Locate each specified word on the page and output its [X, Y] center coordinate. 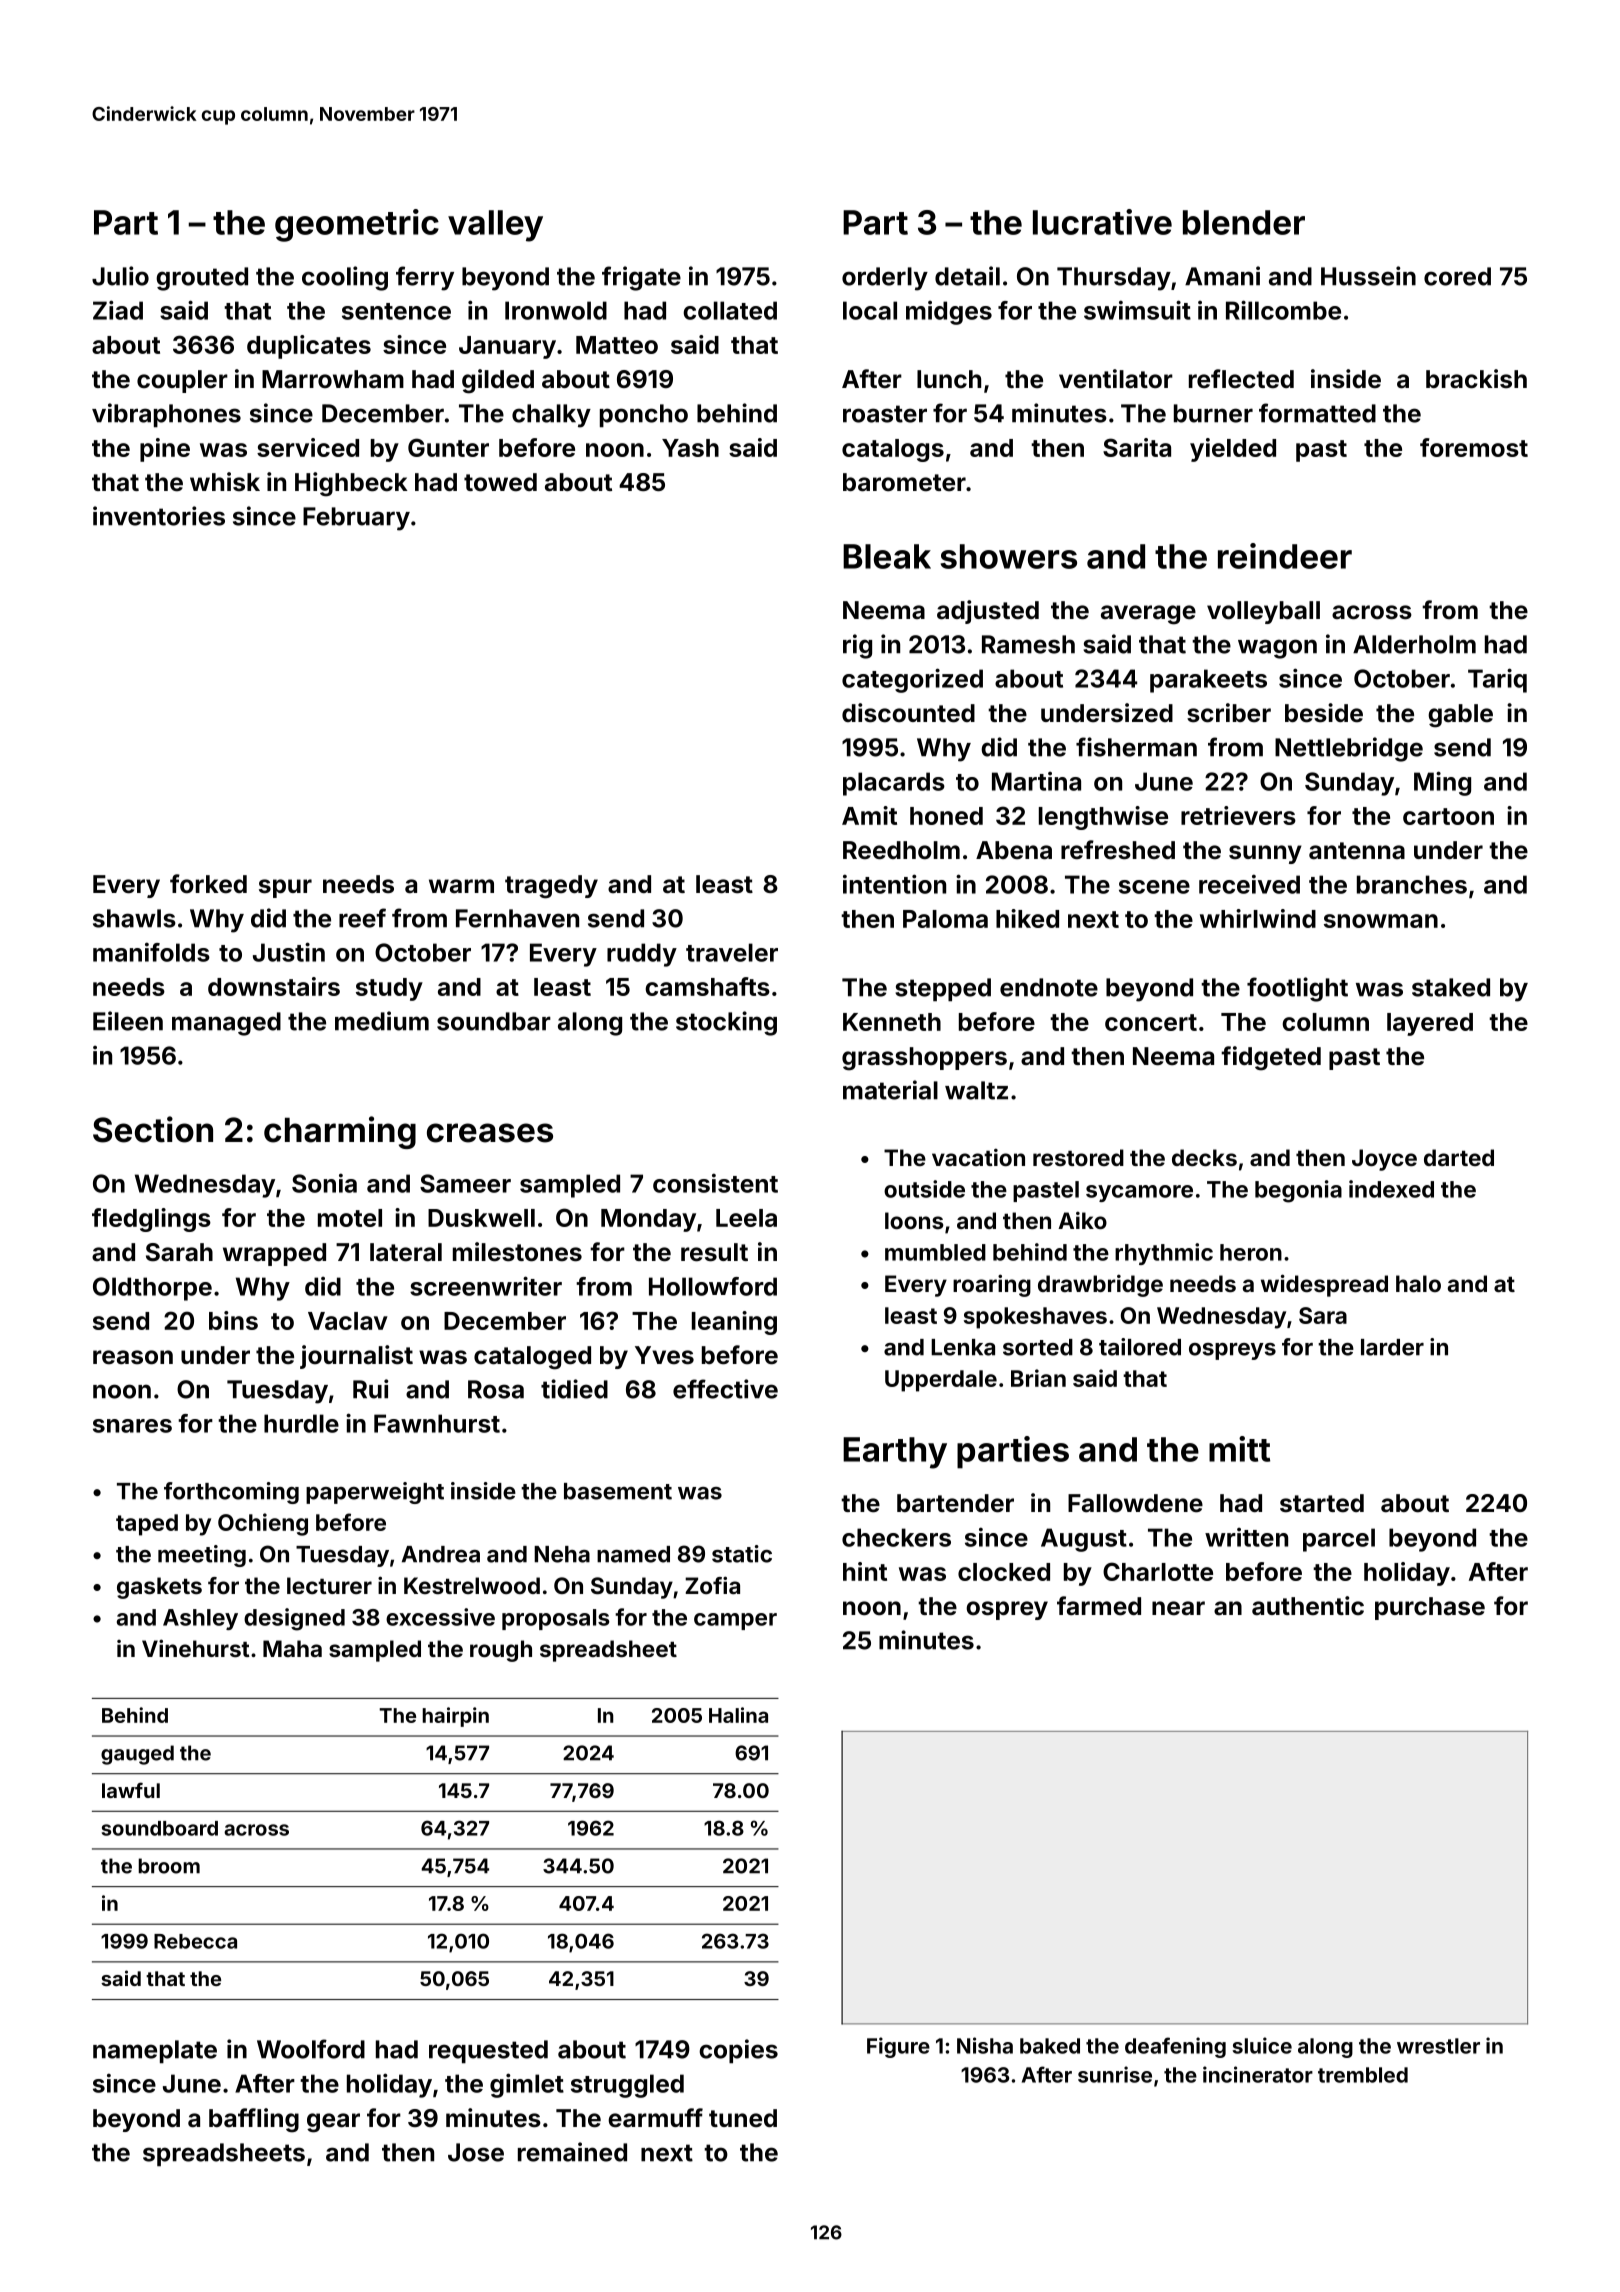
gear [333, 2123]
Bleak [887, 556]
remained [572, 2152]
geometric [357, 225]
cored [1457, 276]
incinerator [1258, 2074]
